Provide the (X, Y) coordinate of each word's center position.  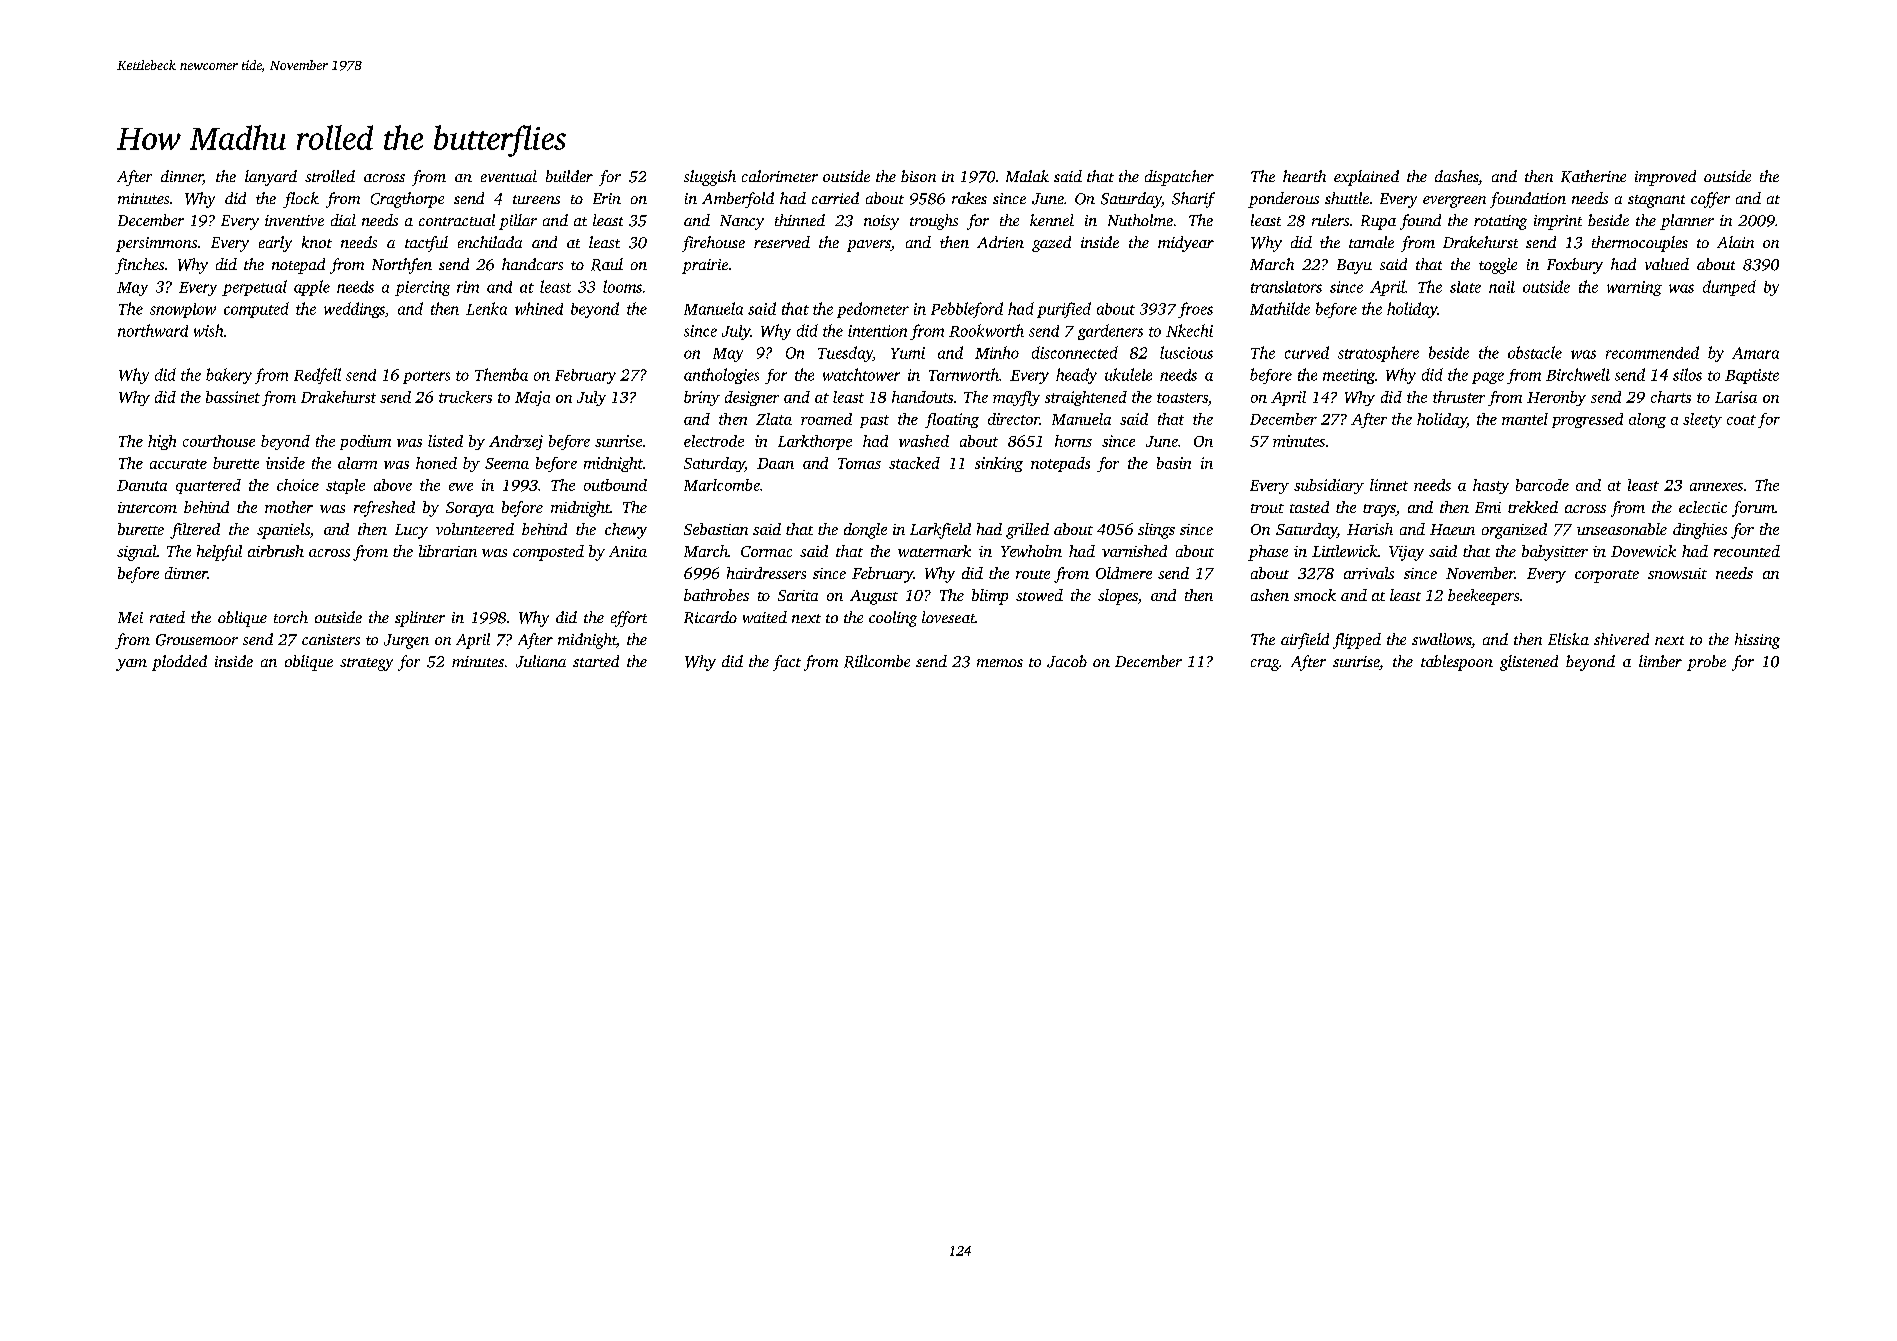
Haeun (1452, 529)
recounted (1747, 551)
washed (924, 441)
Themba (501, 374)
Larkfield (940, 531)
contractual (457, 220)
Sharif (1193, 200)
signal (137, 553)
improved (1665, 178)
